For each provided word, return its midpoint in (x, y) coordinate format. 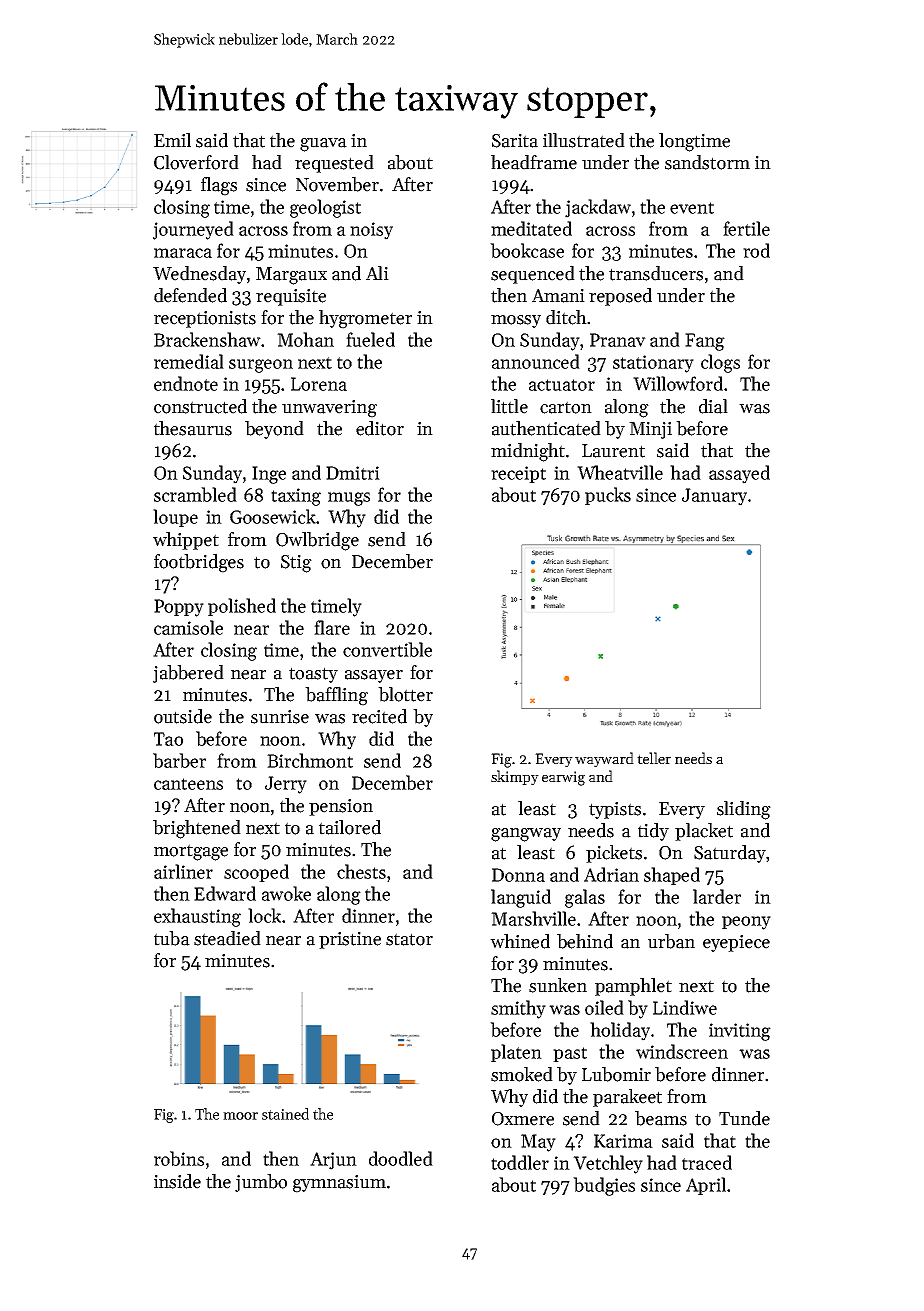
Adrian (611, 874)
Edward (225, 893)
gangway (526, 835)
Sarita (515, 141)
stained (285, 1114)
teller (654, 758)
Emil (172, 140)
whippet (186, 541)
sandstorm (707, 162)
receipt (518, 474)
